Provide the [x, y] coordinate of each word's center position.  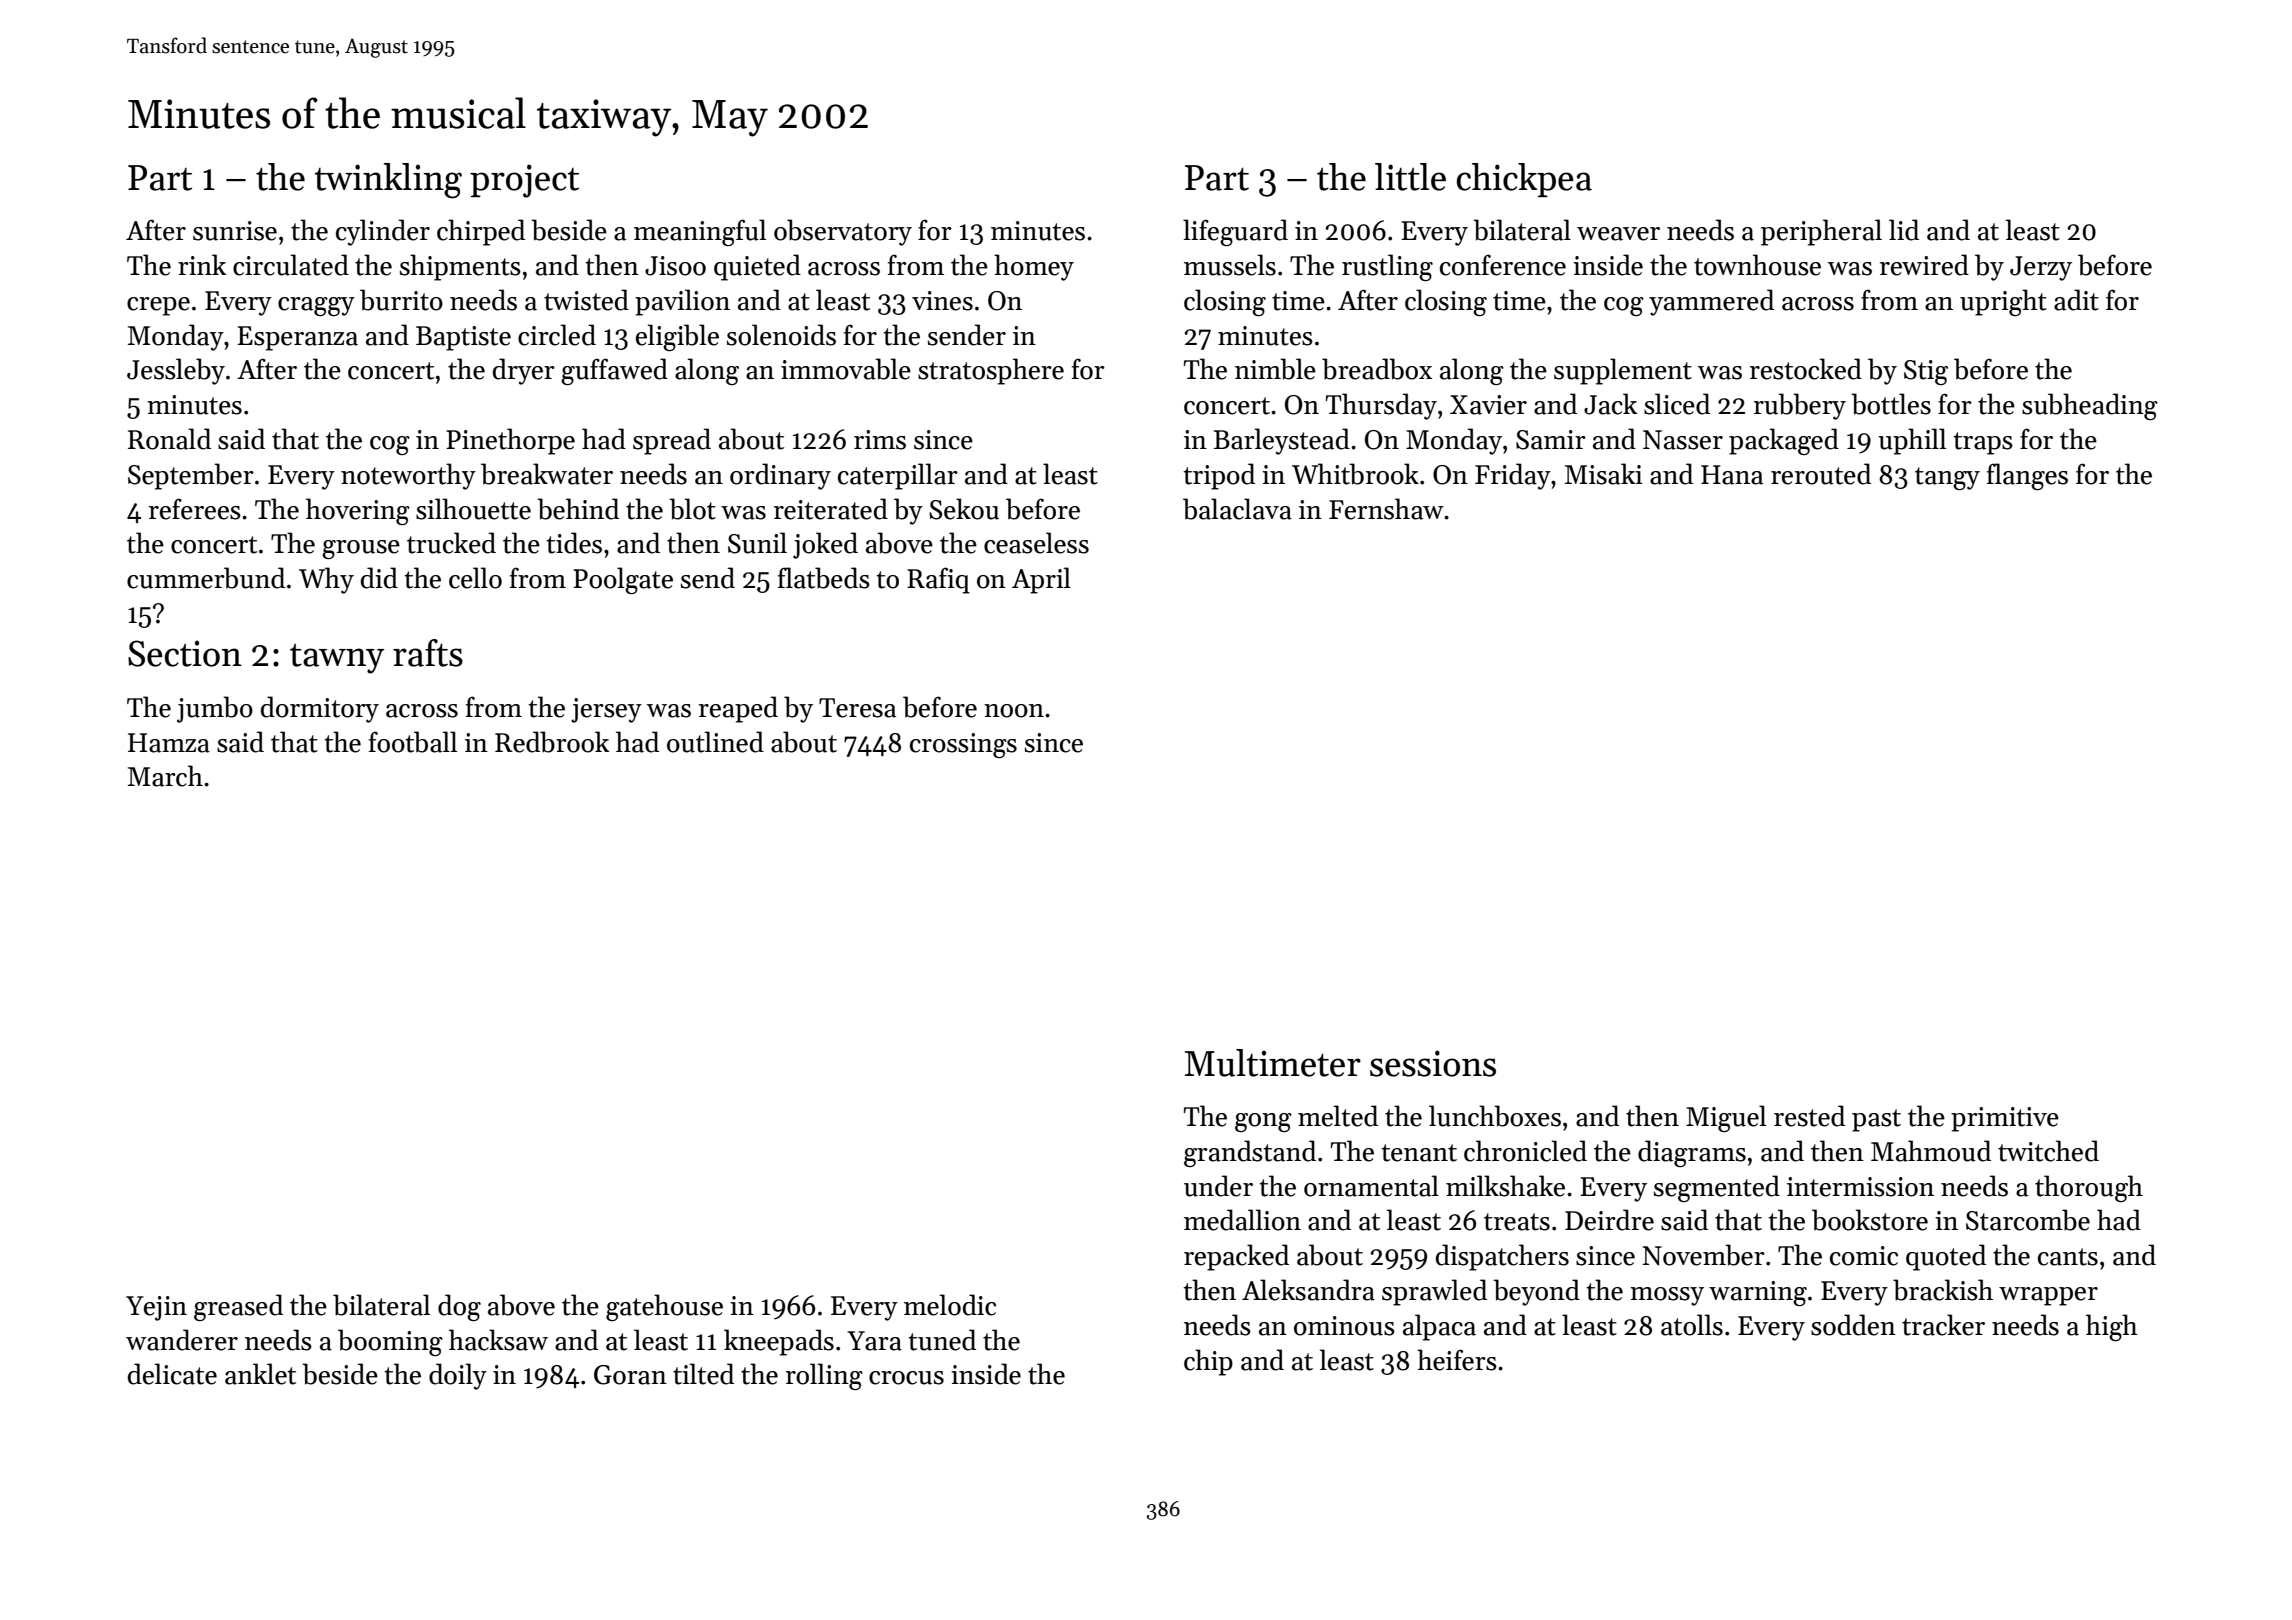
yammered [1711, 302]
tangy [1947, 478]
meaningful [700, 232]
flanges [2027, 476]
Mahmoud [1931, 1151]
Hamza [169, 743]
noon [1014, 711]
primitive [2005, 1119]
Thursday [1381, 406]
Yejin [156, 1308]
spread [672, 441]
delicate [172, 1374]
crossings [963, 745]
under [1218, 1186]
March [165, 776]
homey [1034, 267]
